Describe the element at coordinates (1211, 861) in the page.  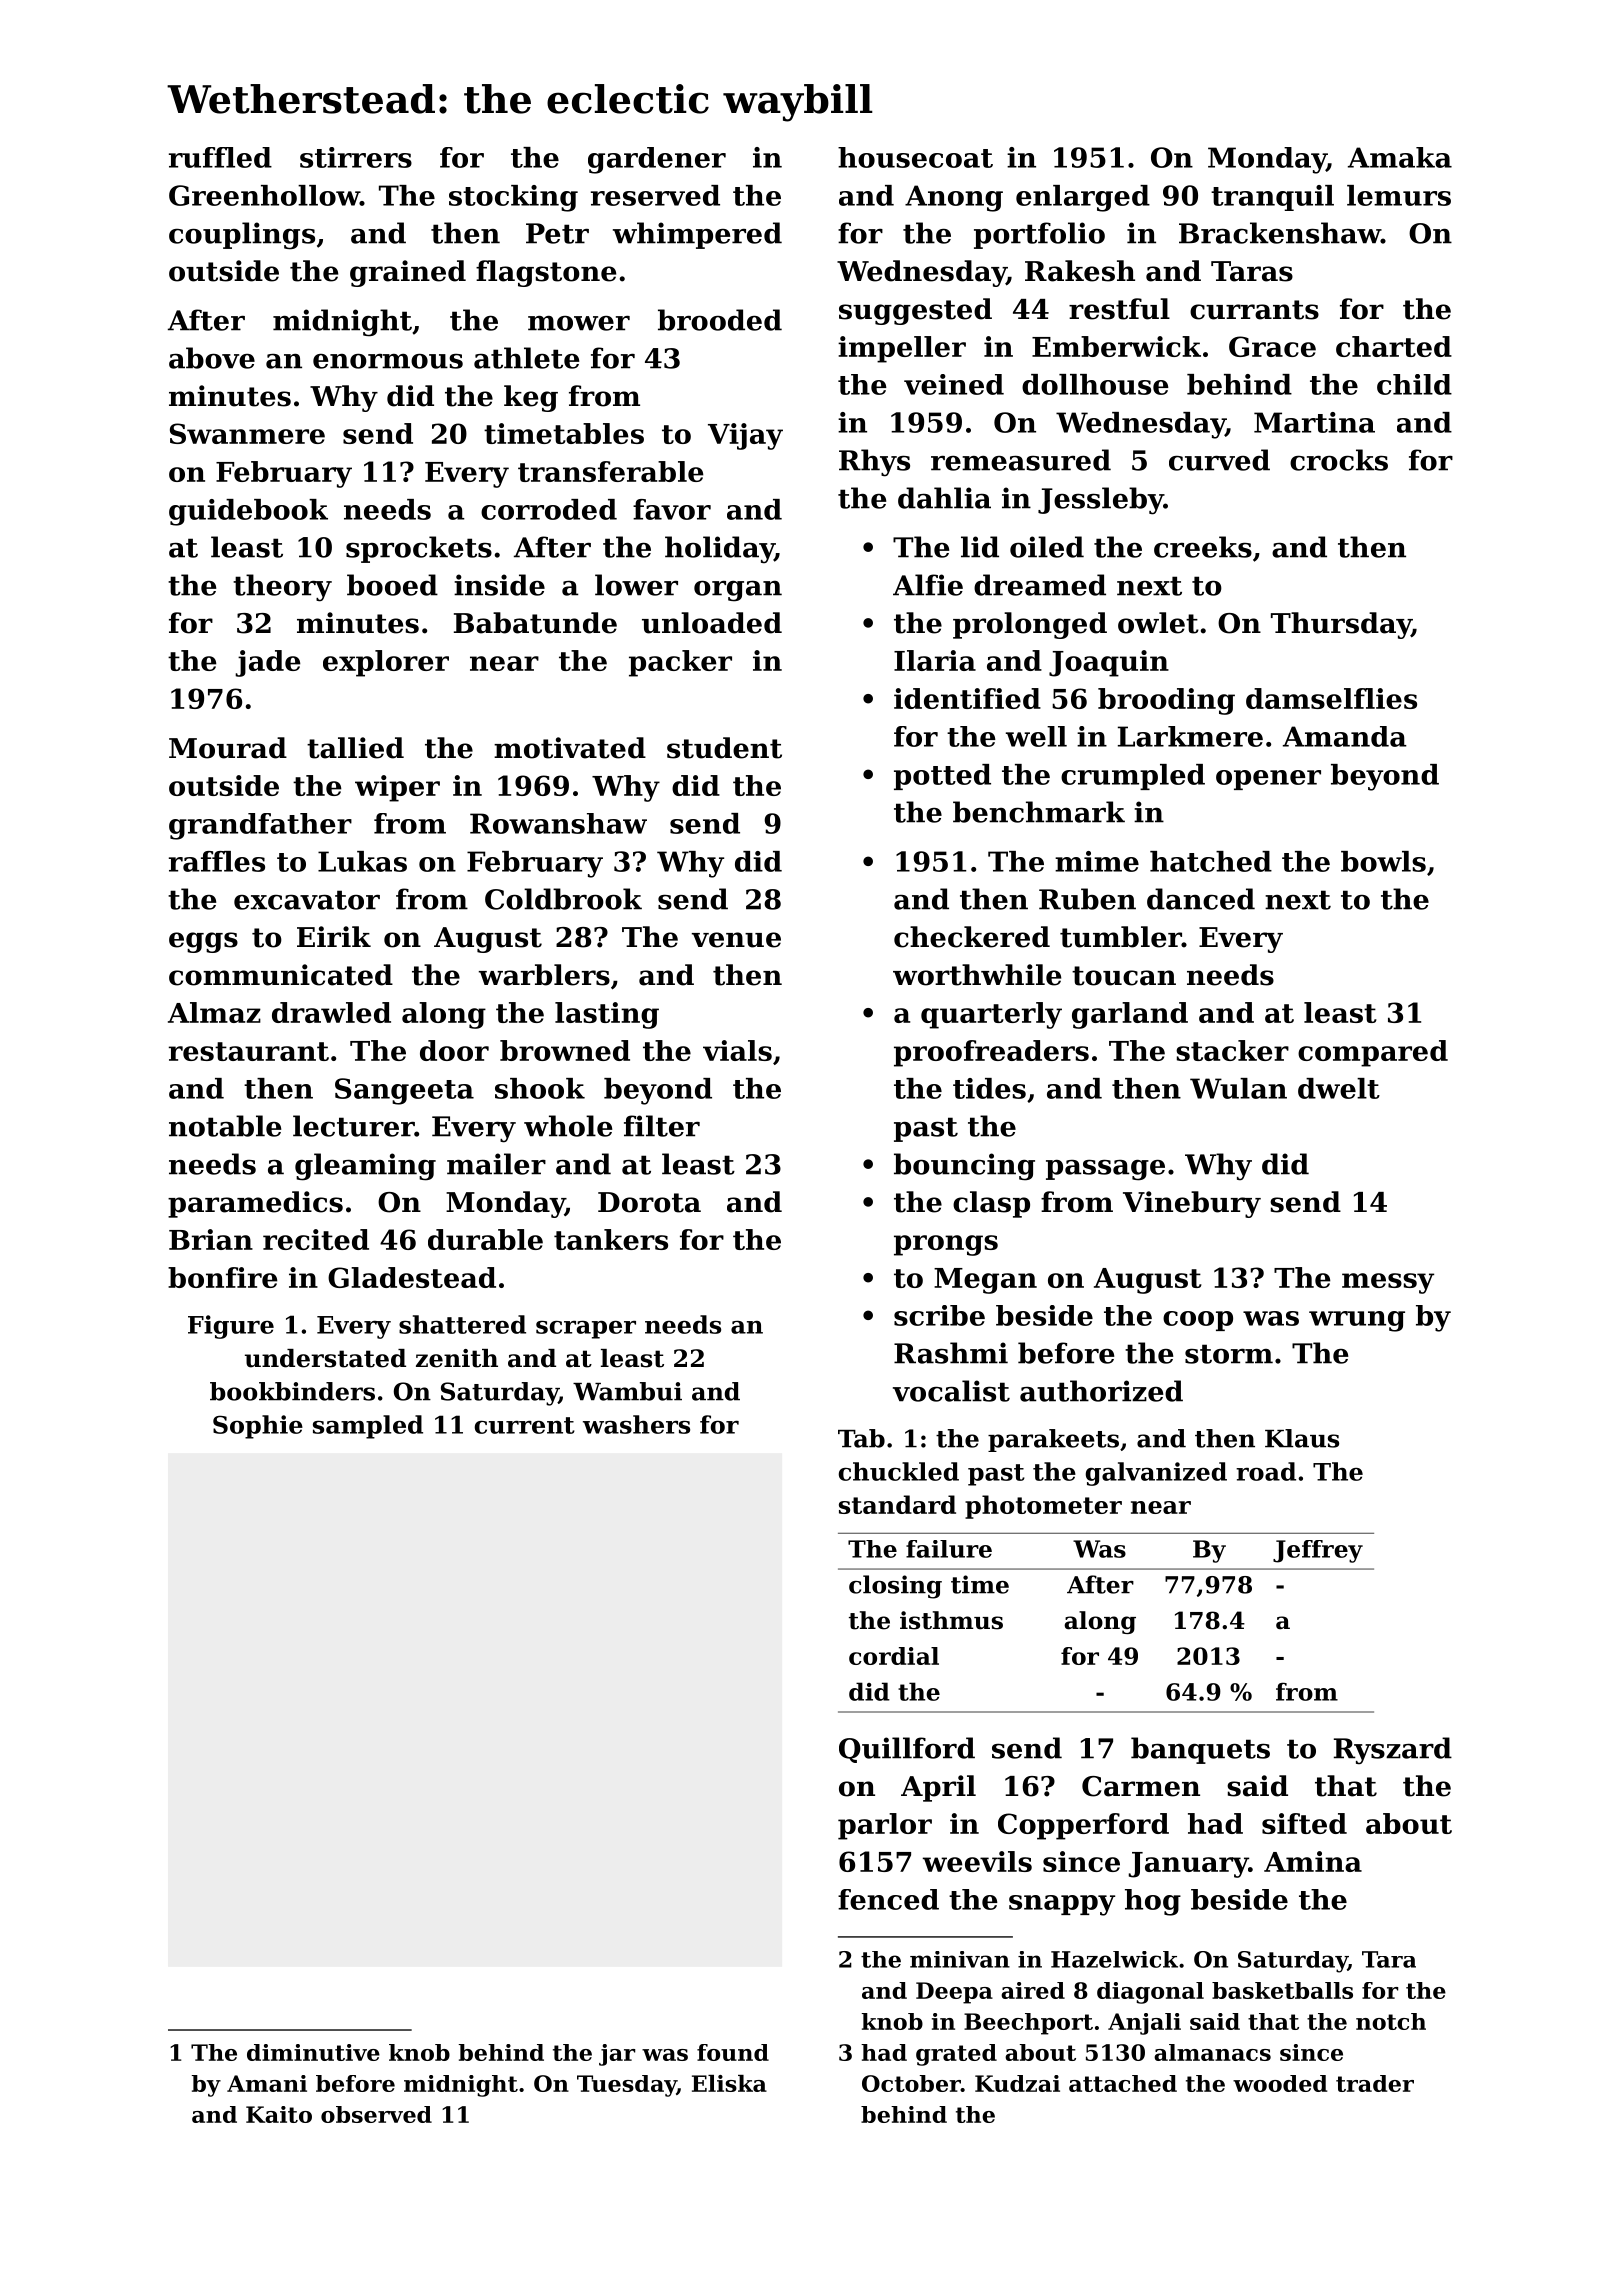
I see `hatched` at that location.
